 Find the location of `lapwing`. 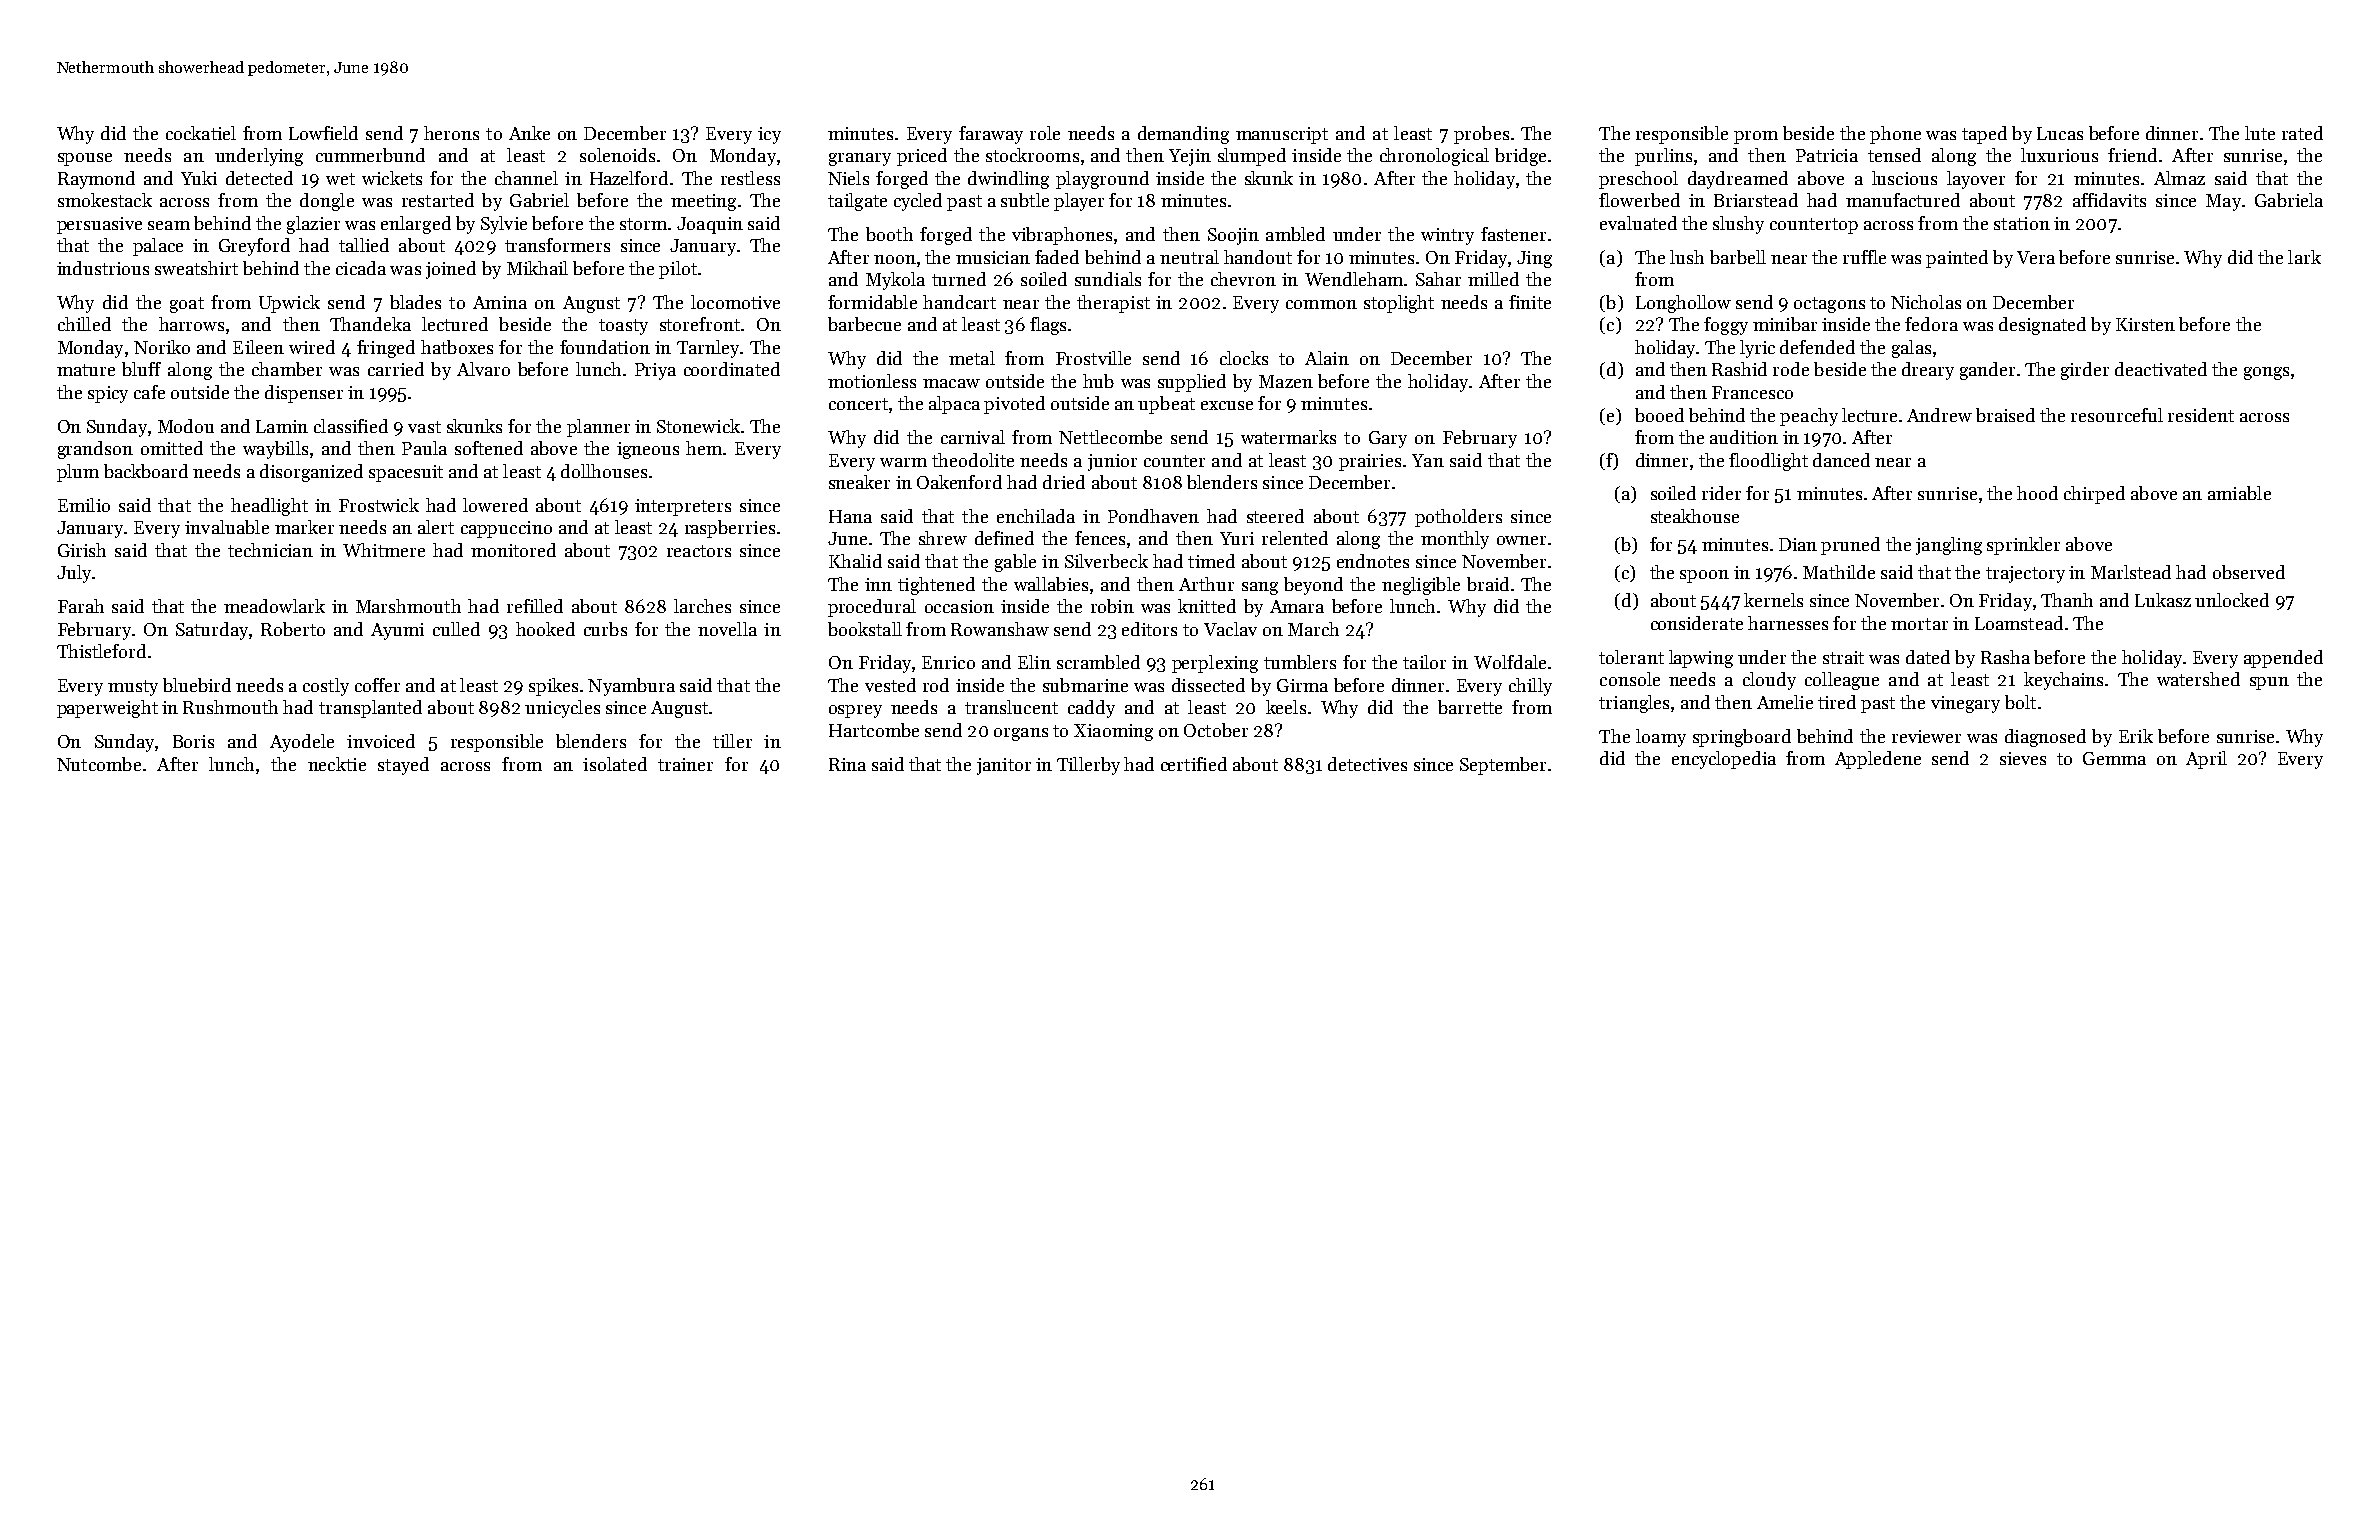

lapwing is located at coordinates (1701, 659).
